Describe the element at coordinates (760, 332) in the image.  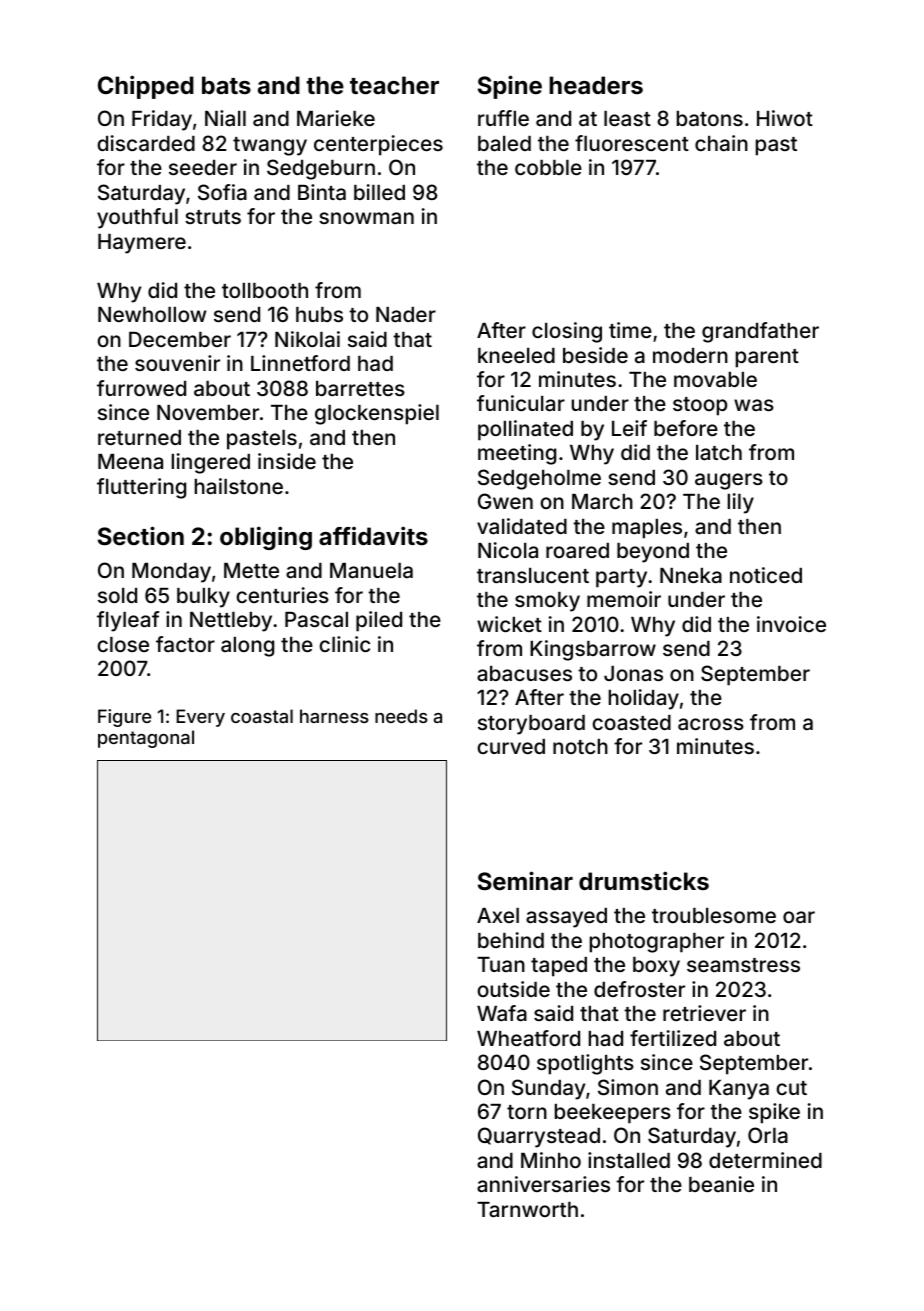
I see `grandfather` at that location.
